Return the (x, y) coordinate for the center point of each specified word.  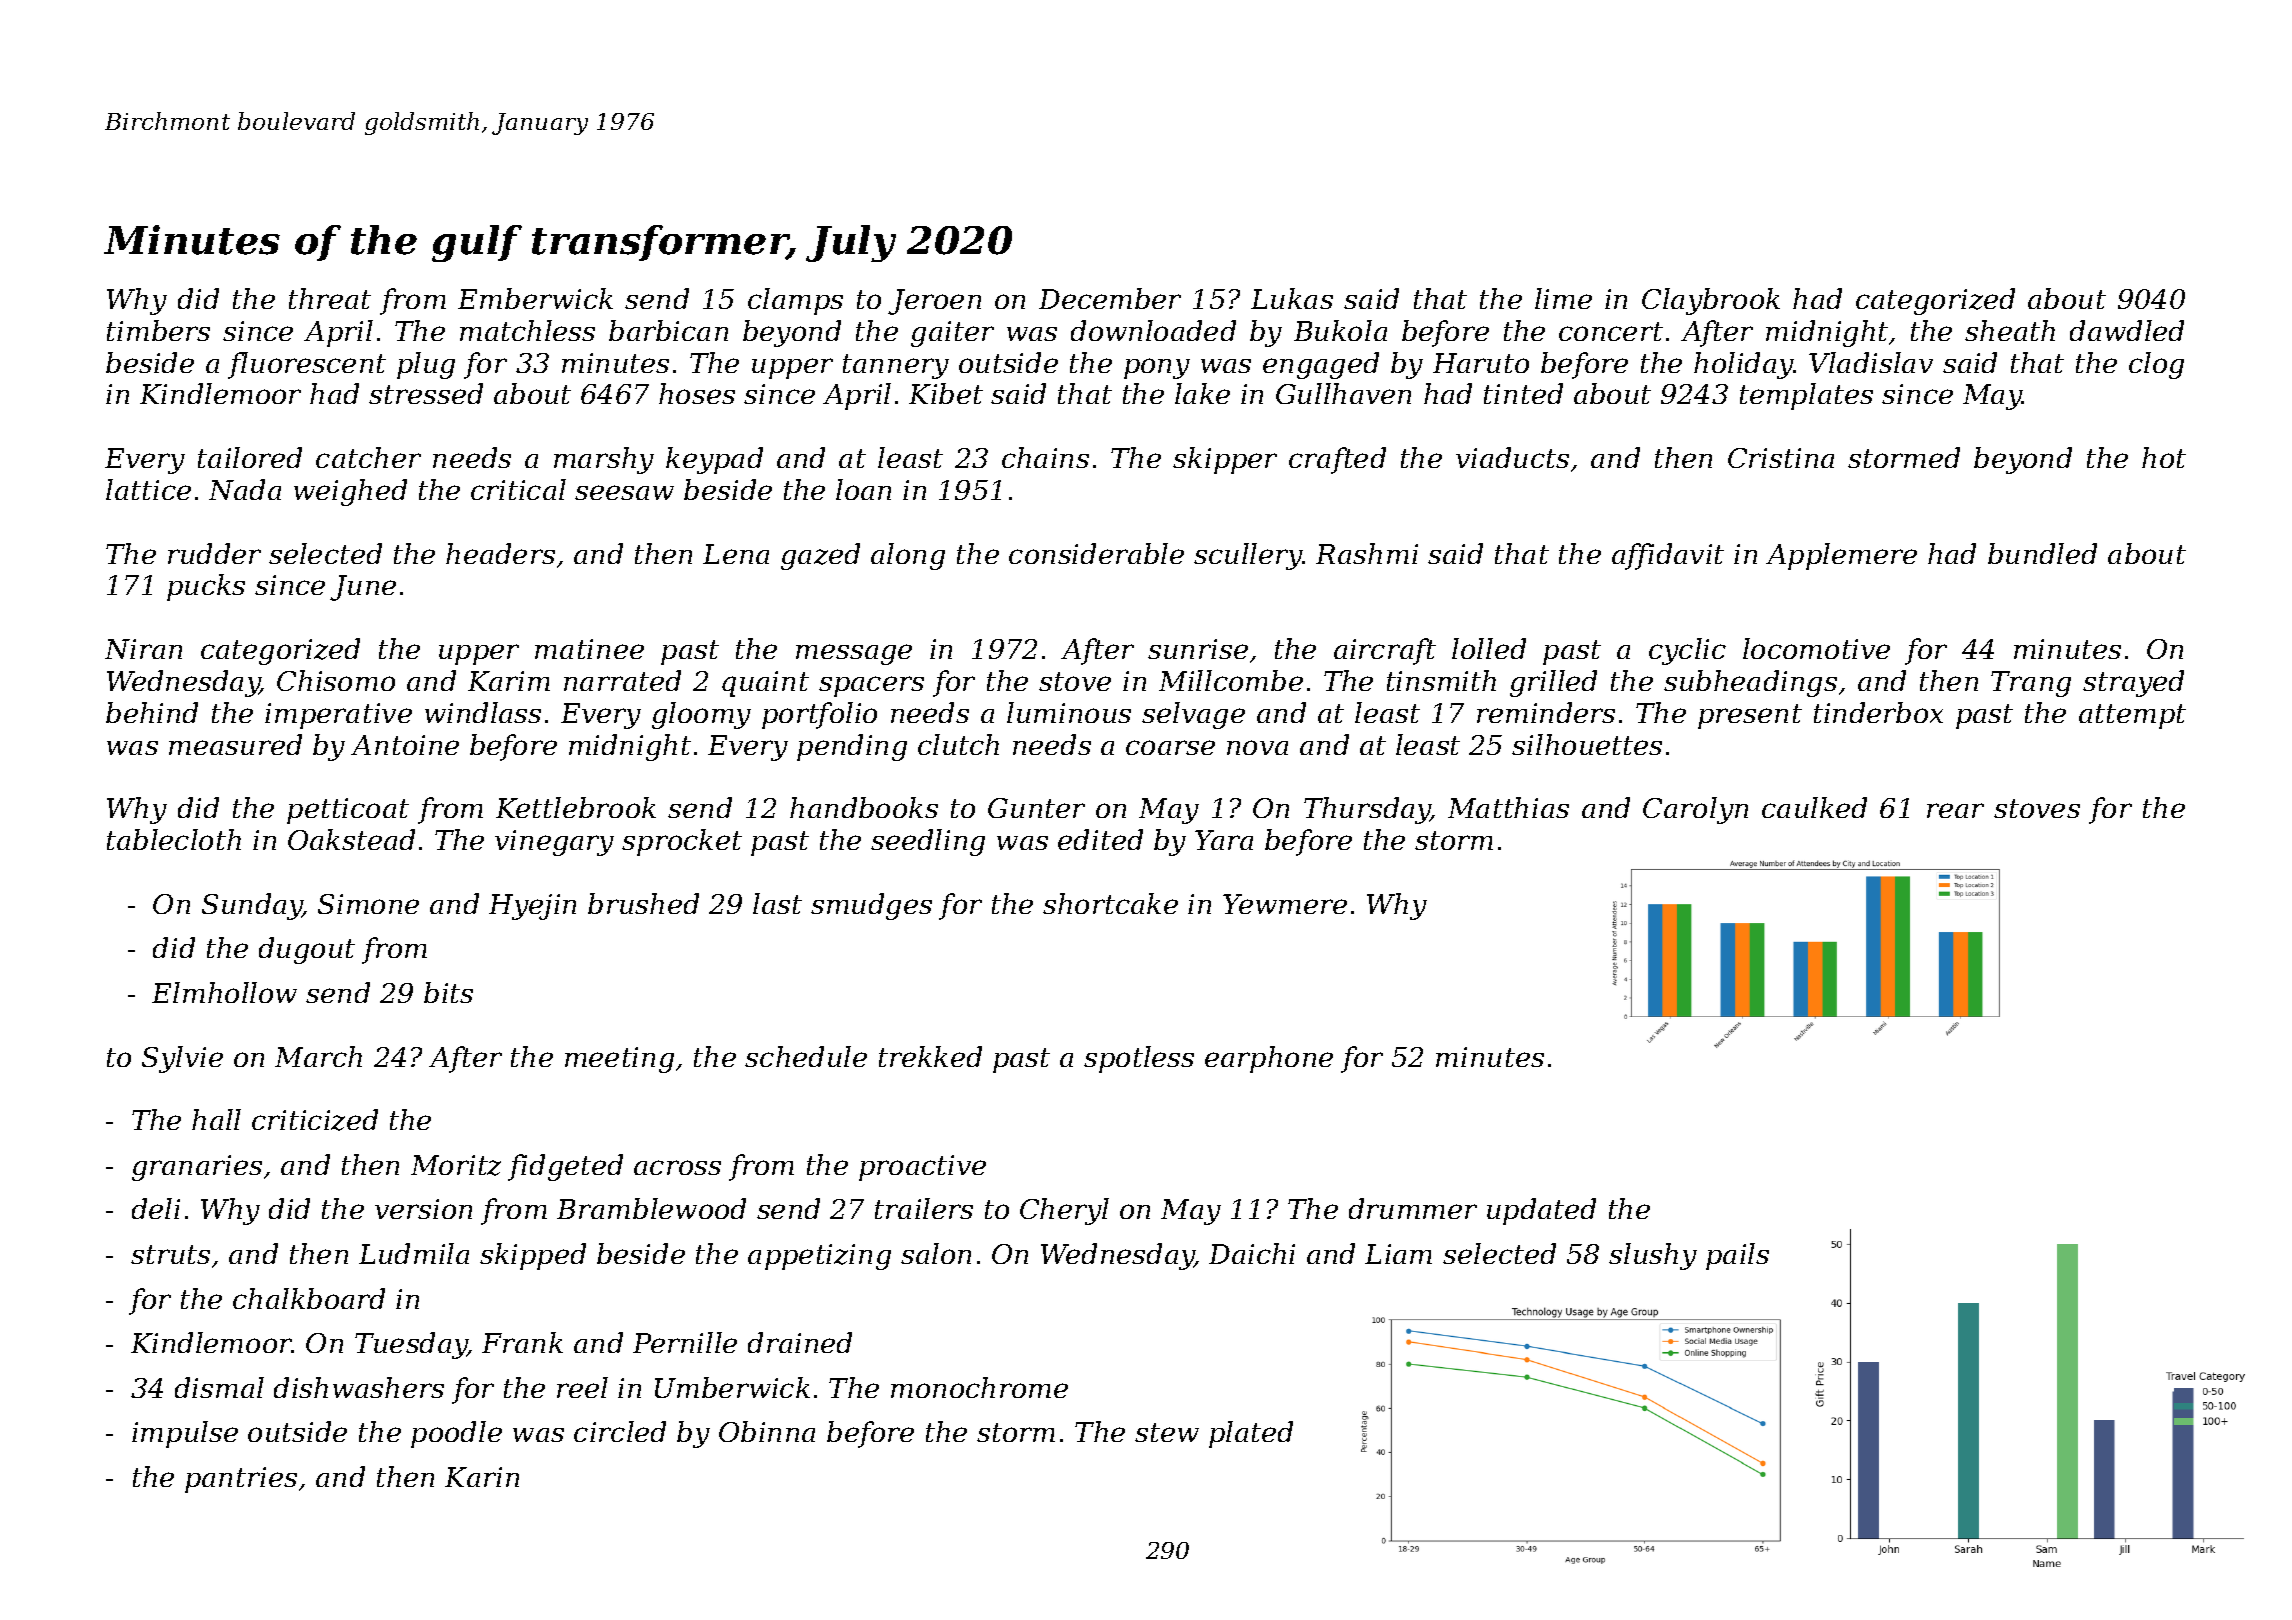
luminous (1069, 712)
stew (1167, 1432)
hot (2164, 457)
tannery (896, 366)
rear (1955, 810)
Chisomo (336, 680)
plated (1251, 1434)
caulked (1814, 807)
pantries (241, 1480)
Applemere (1841, 556)
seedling (928, 842)
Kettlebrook (576, 807)
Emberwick (535, 298)
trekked (930, 1056)
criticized (315, 1120)
